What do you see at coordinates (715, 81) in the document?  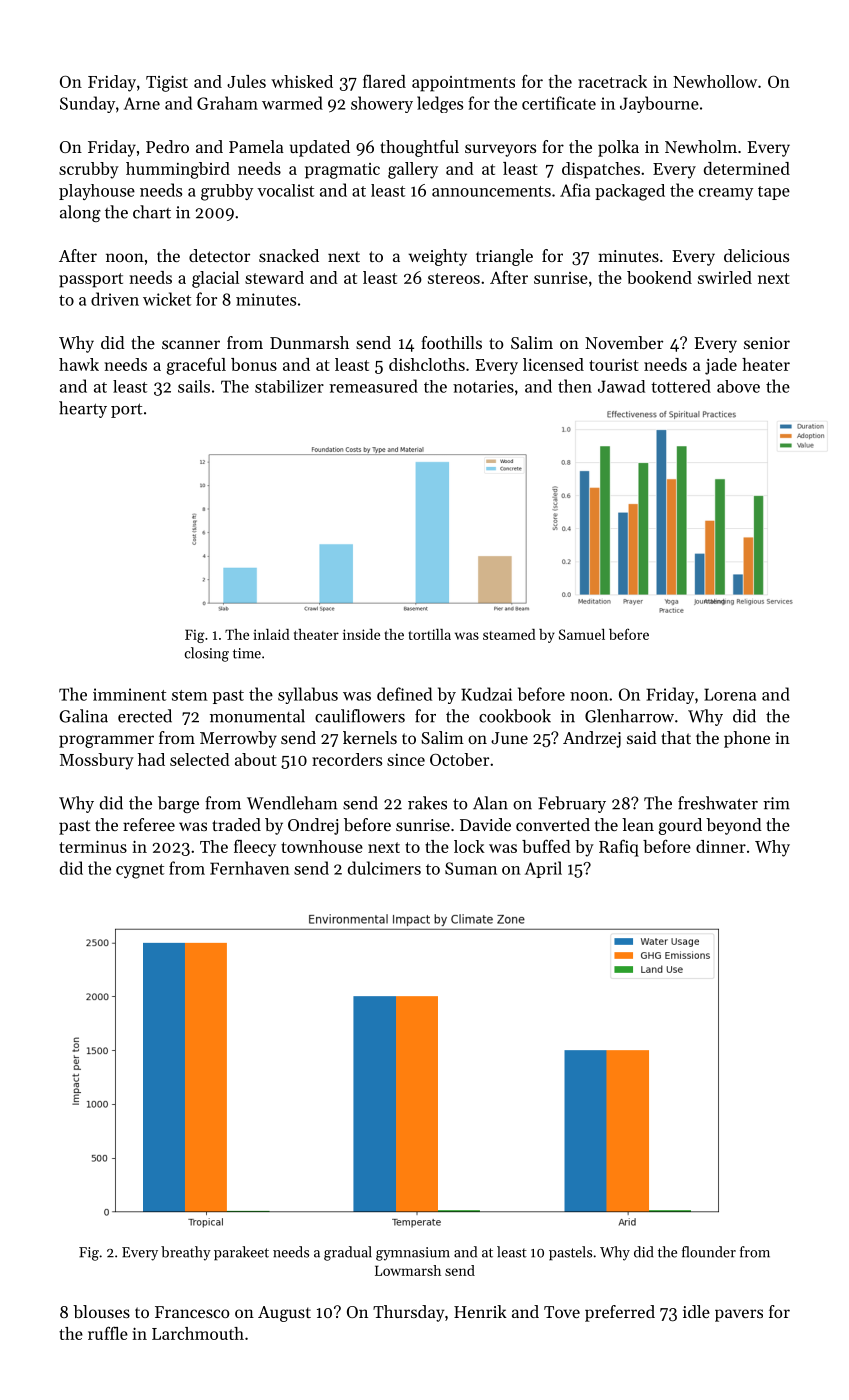 I see `Newhollow` at bounding box center [715, 81].
